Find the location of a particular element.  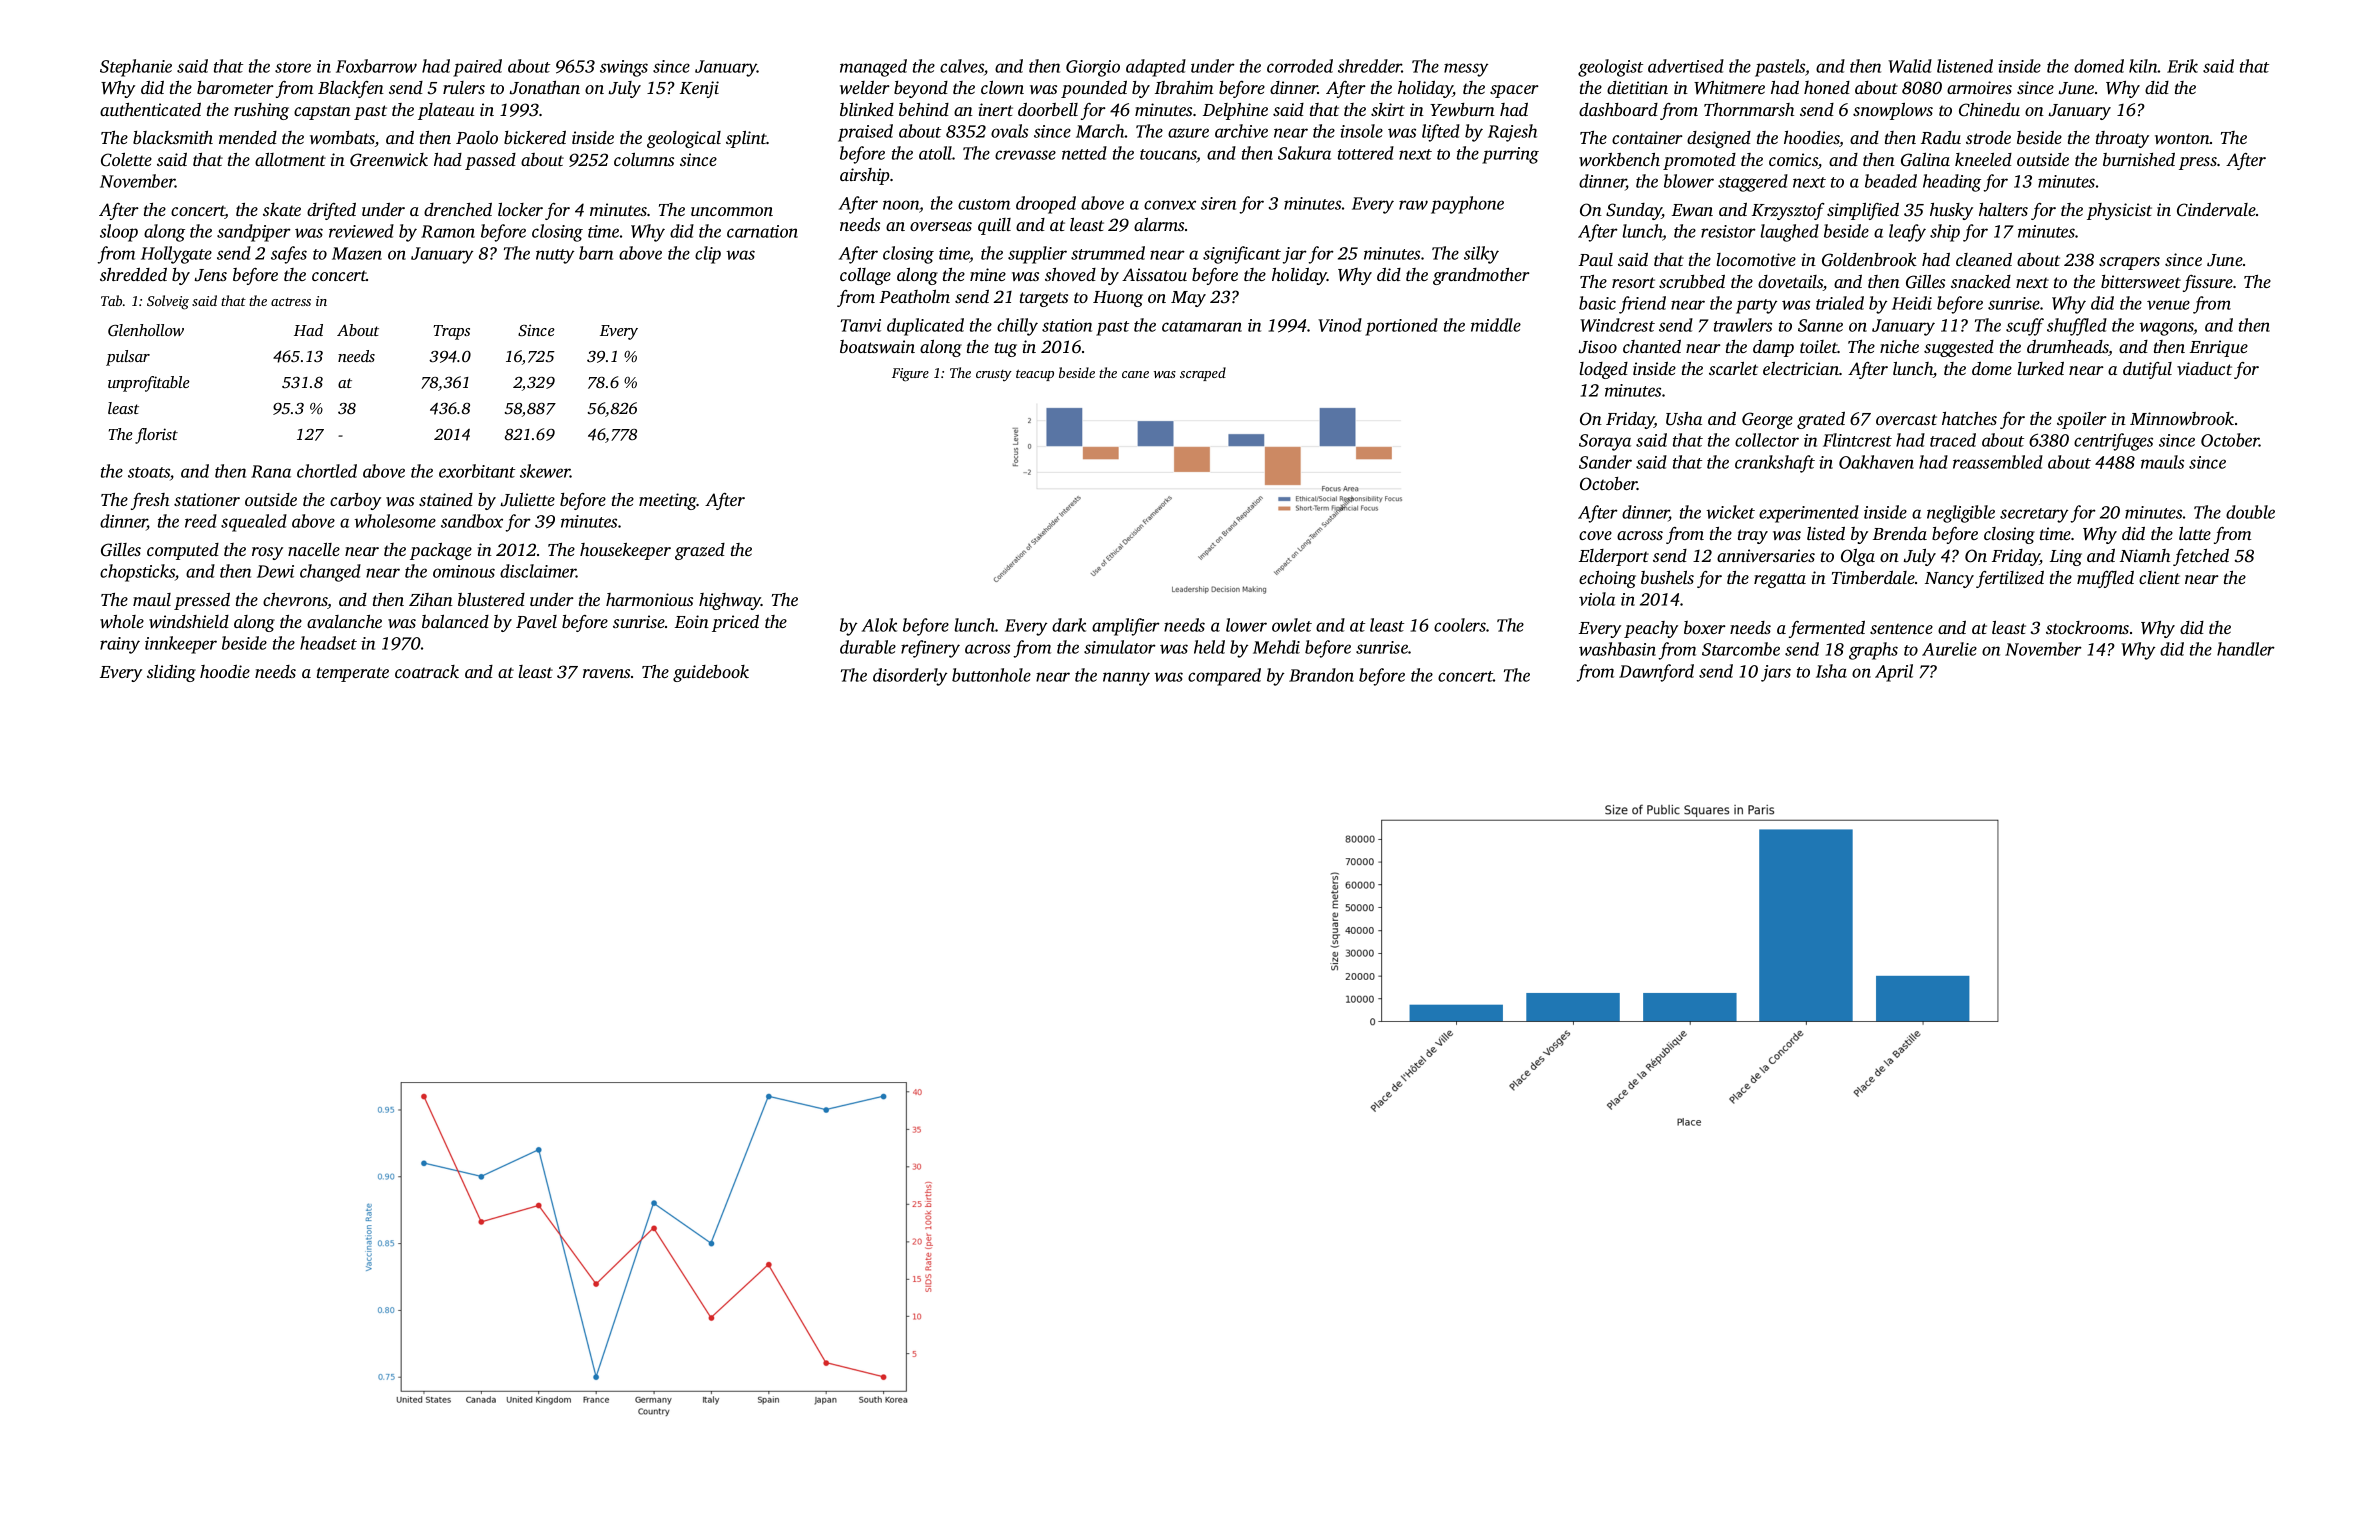

managed is located at coordinates (873, 68).
